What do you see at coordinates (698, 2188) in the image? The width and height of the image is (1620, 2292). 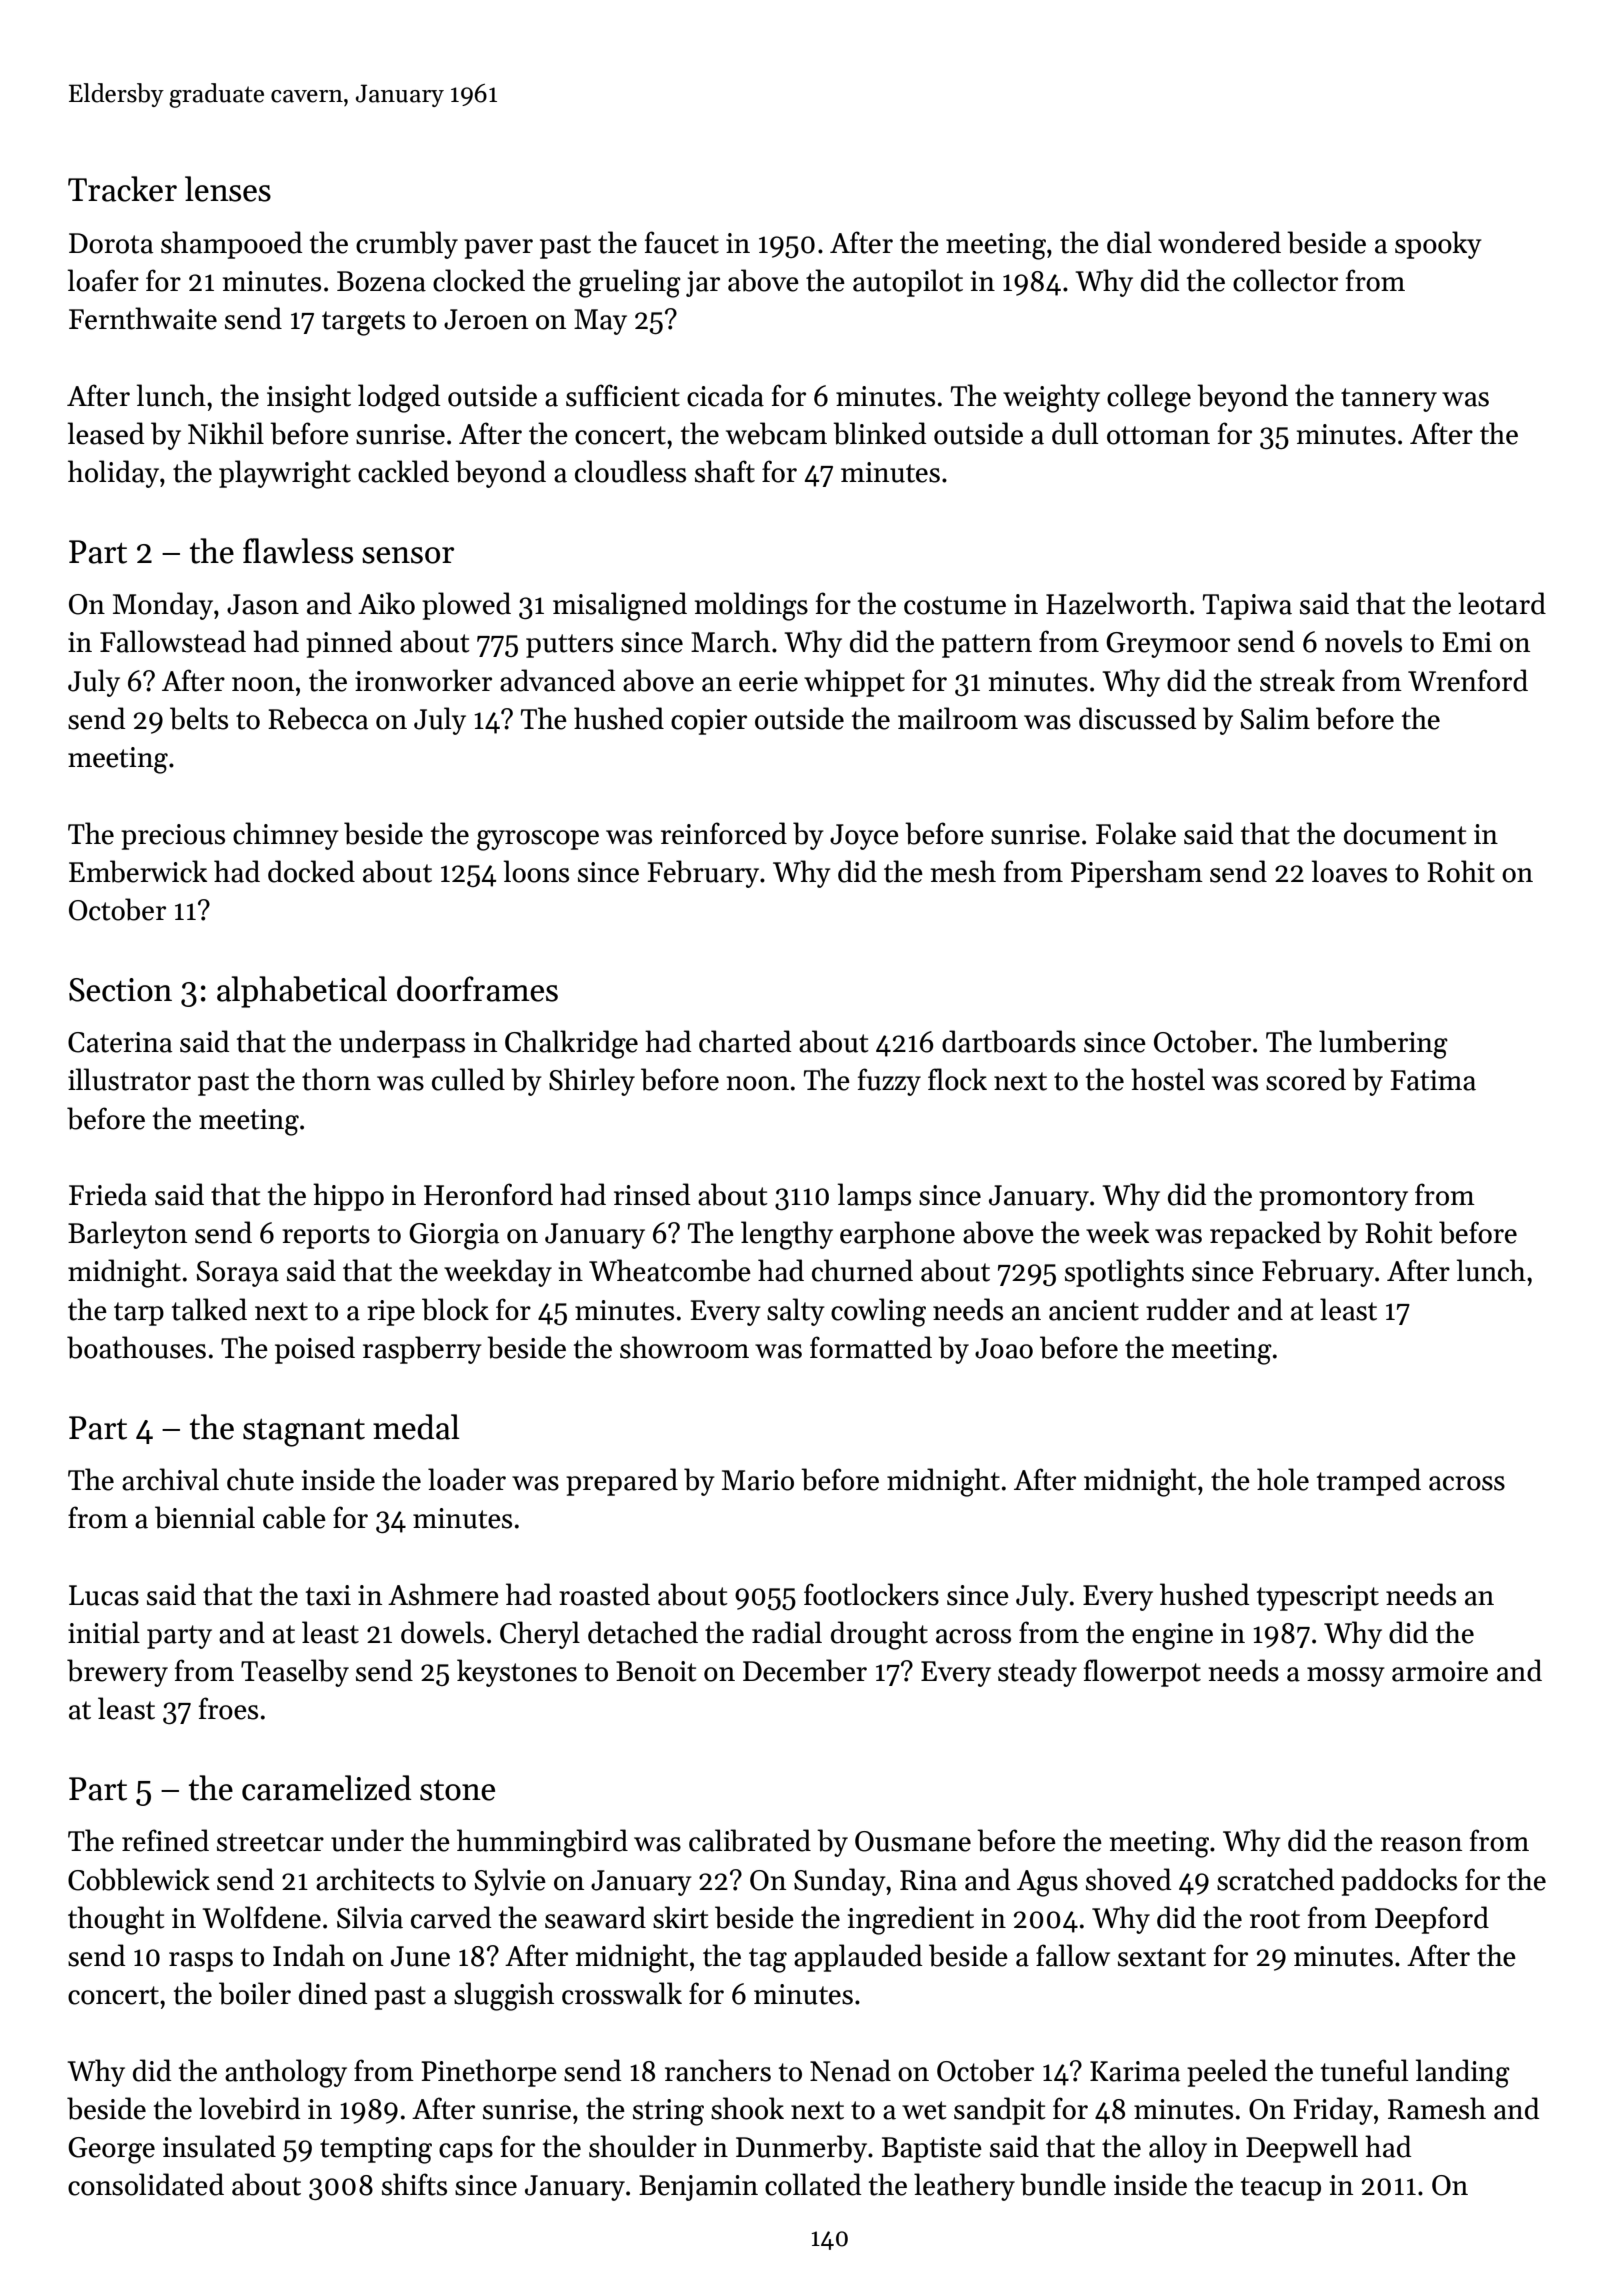 I see `Benjamin` at bounding box center [698, 2188].
